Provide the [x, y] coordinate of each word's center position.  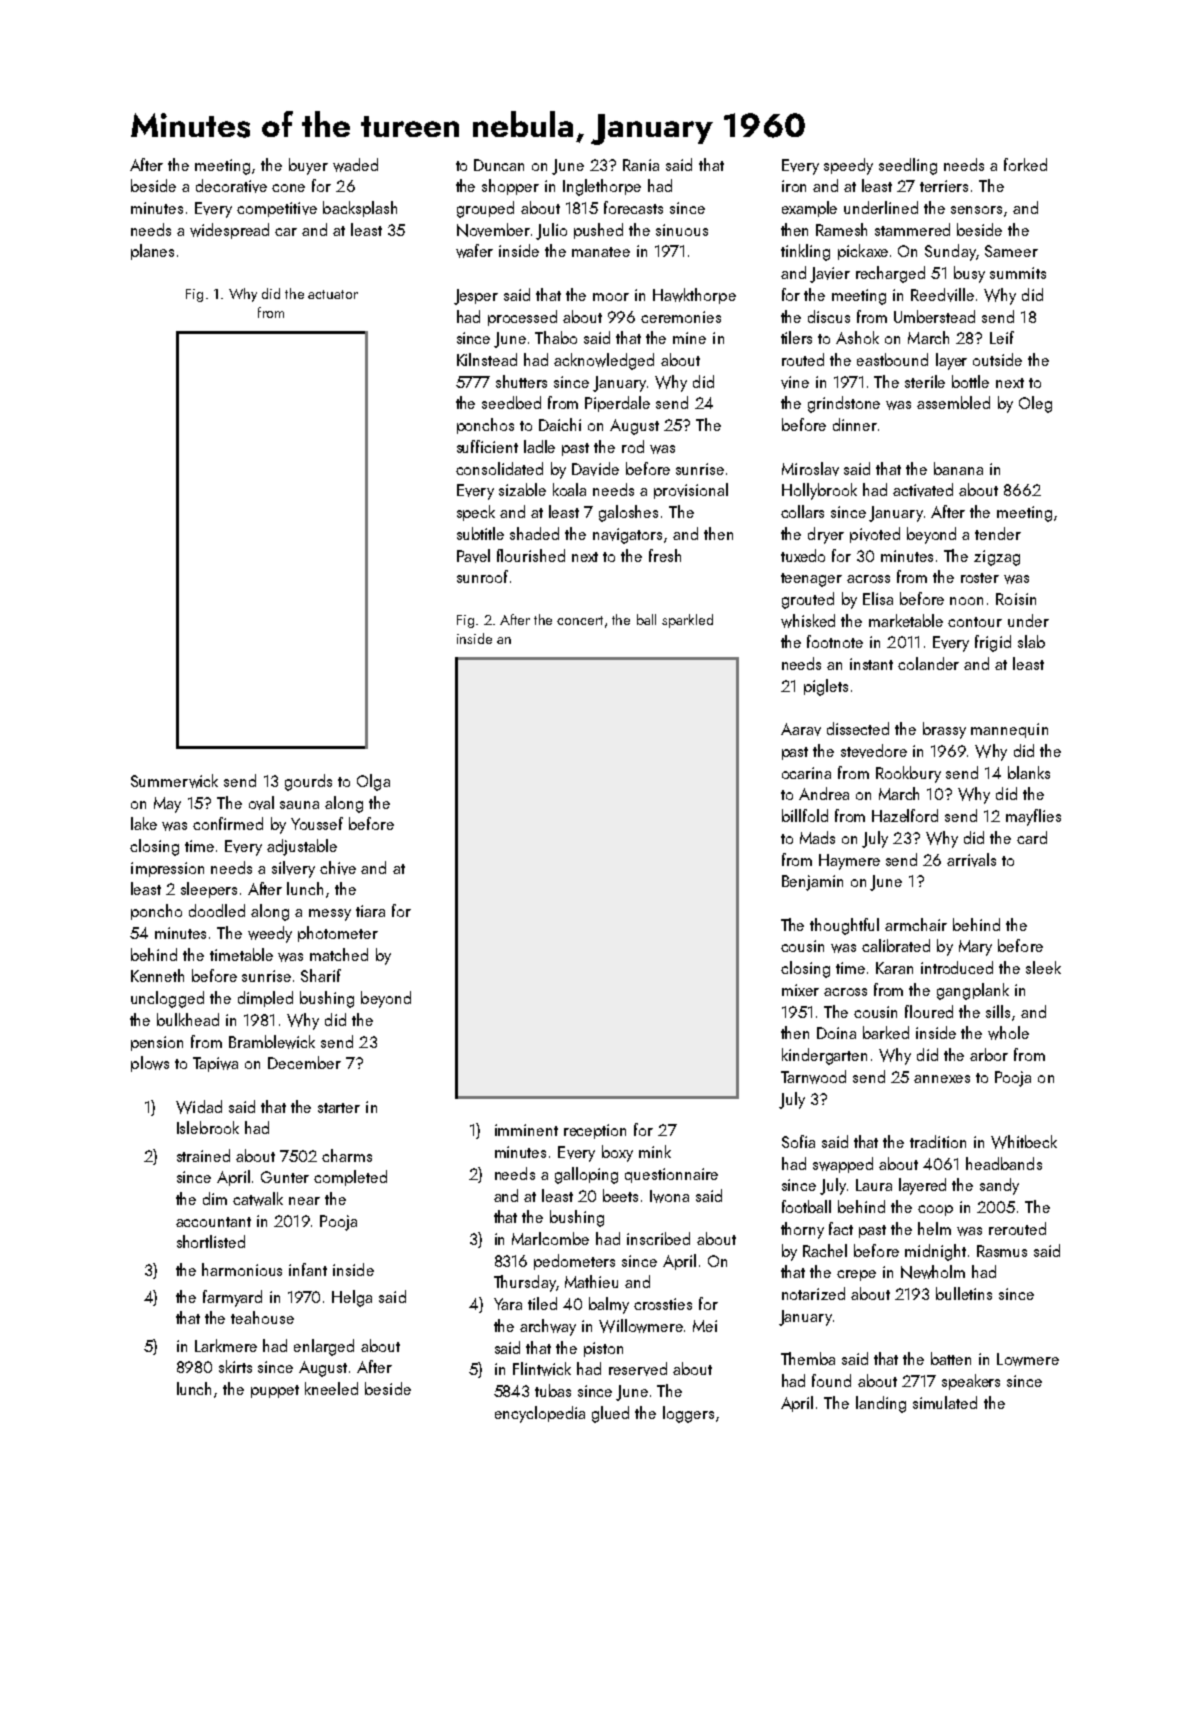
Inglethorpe [602, 187]
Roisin [1016, 599]
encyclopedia [540, 1414]
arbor [989, 1054]
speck [476, 513]
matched [339, 954]
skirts [235, 1366]
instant [871, 664]
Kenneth [157, 975]
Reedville [942, 295]
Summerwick [174, 781]
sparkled [687, 621]
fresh [665, 555]
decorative [231, 186]
